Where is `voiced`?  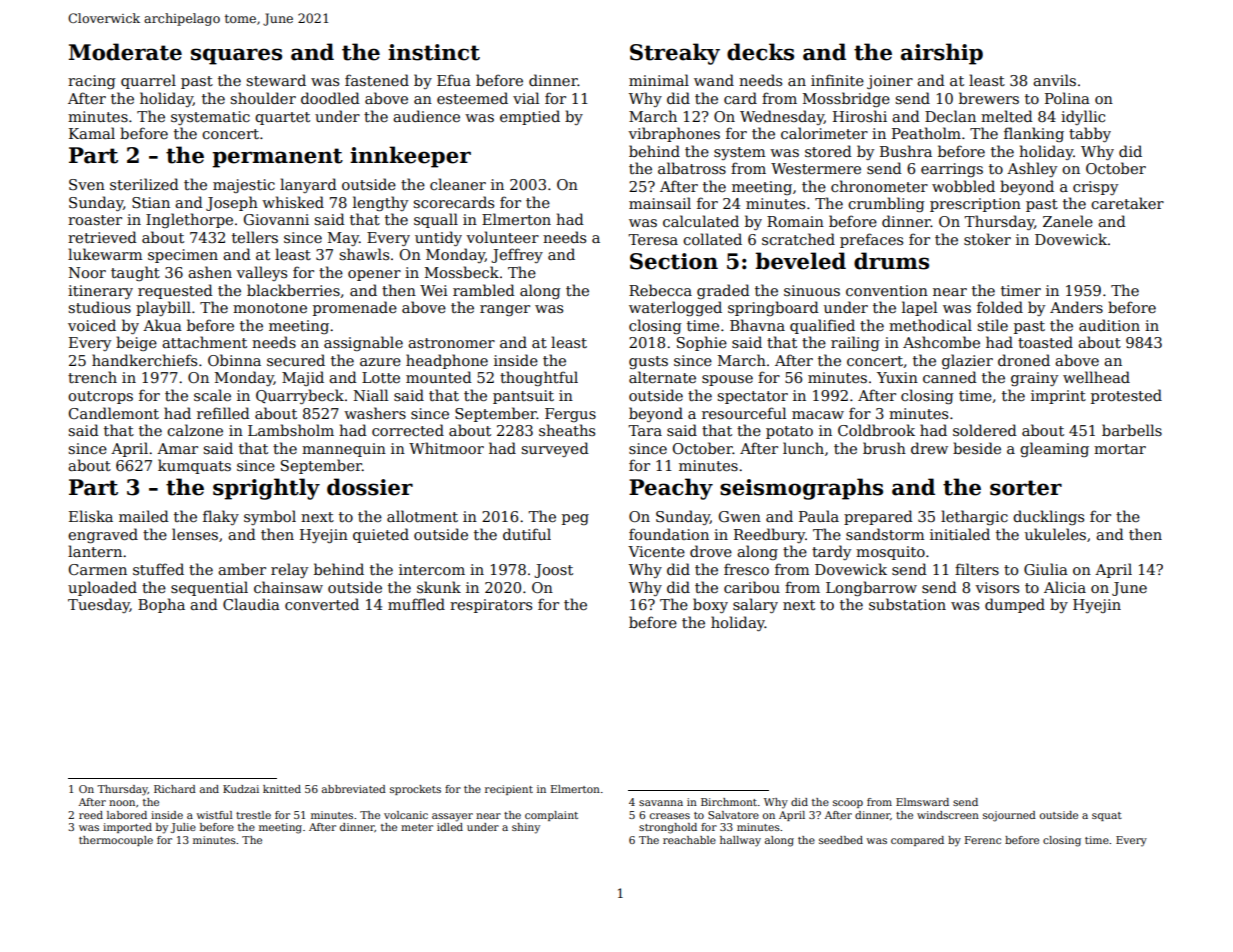 voiced is located at coordinates (92, 325).
